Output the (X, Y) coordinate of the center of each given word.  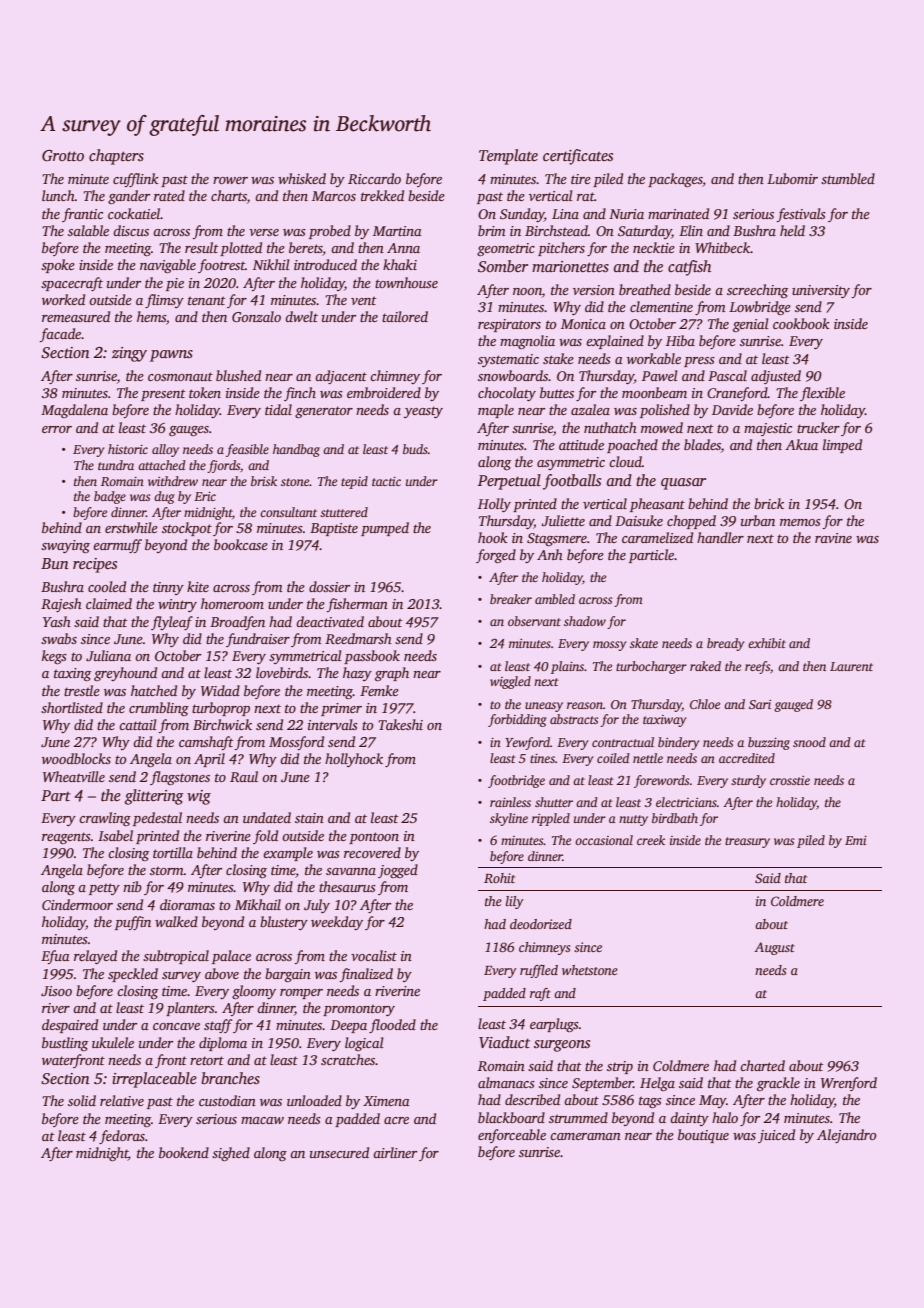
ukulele (113, 1042)
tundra (116, 465)
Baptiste (334, 529)
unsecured (339, 1152)
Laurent (851, 666)
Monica (583, 324)
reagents (66, 838)
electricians (686, 802)
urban (758, 520)
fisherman (357, 605)
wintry (177, 605)
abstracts (574, 719)
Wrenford (849, 1084)
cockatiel (134, 213)
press (699, 362)
